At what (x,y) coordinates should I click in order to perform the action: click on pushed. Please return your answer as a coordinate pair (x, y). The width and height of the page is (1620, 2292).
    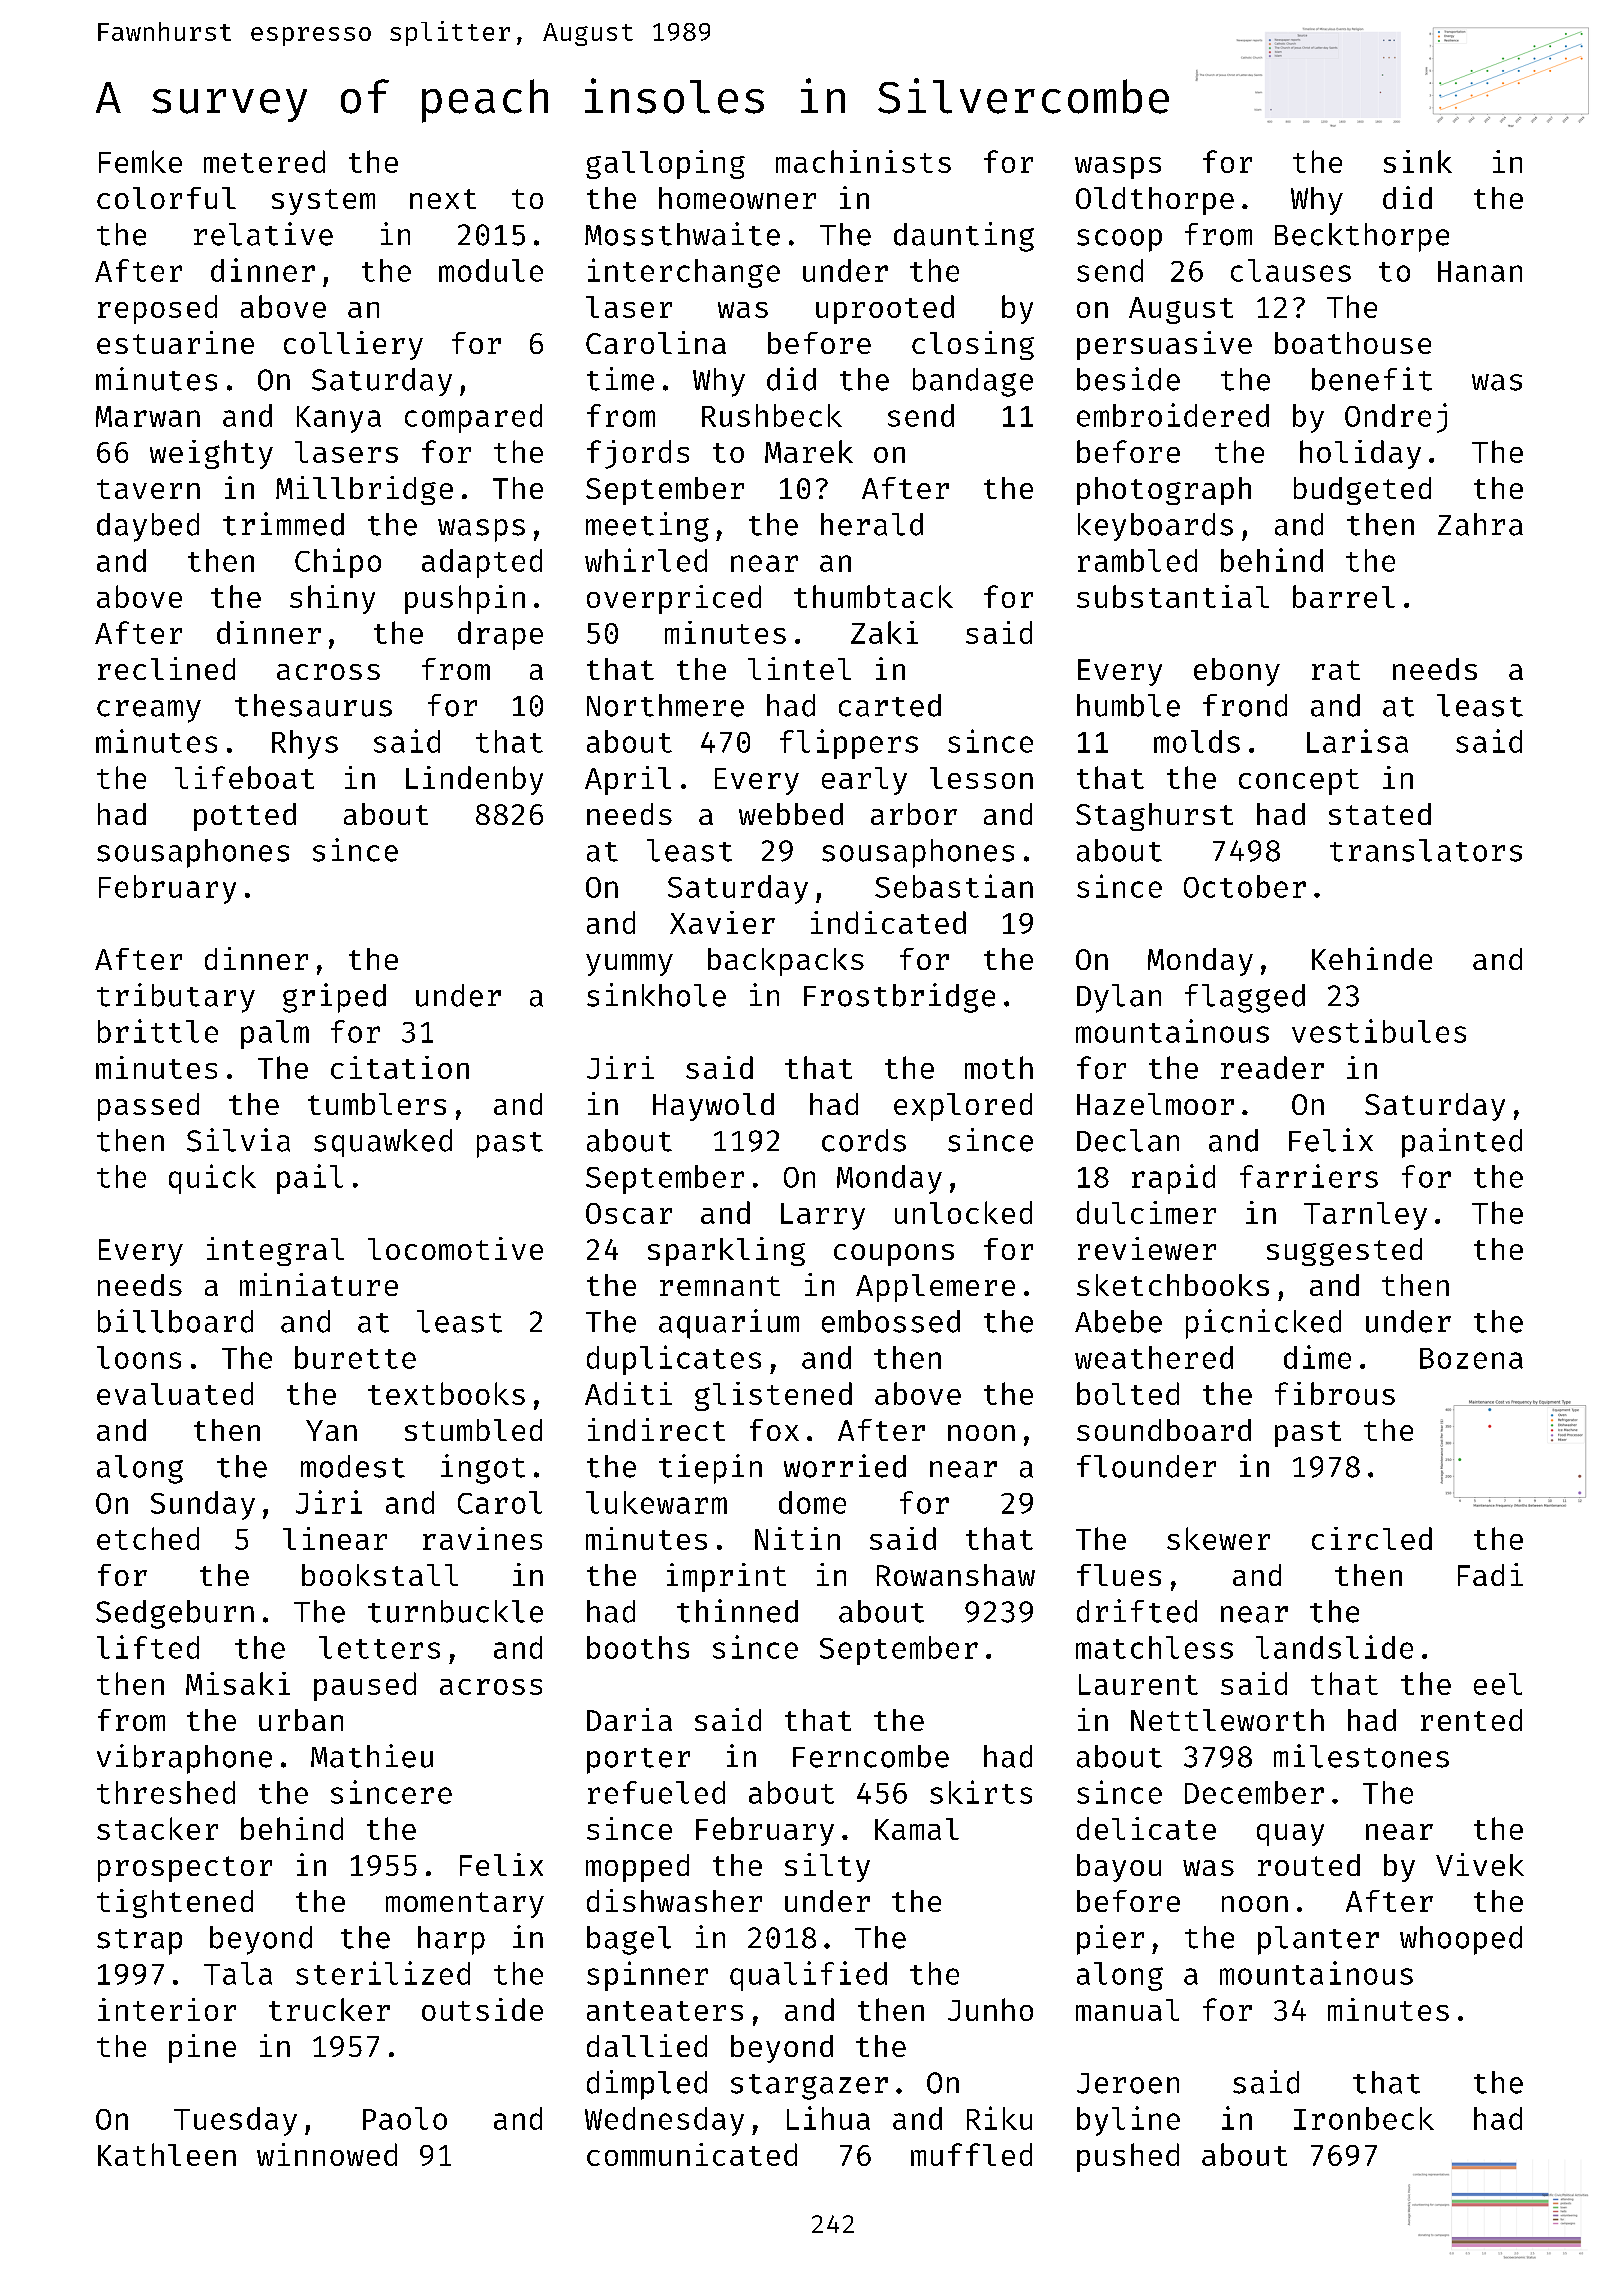
    Looking at the image, I should click on (1128, 2157).
